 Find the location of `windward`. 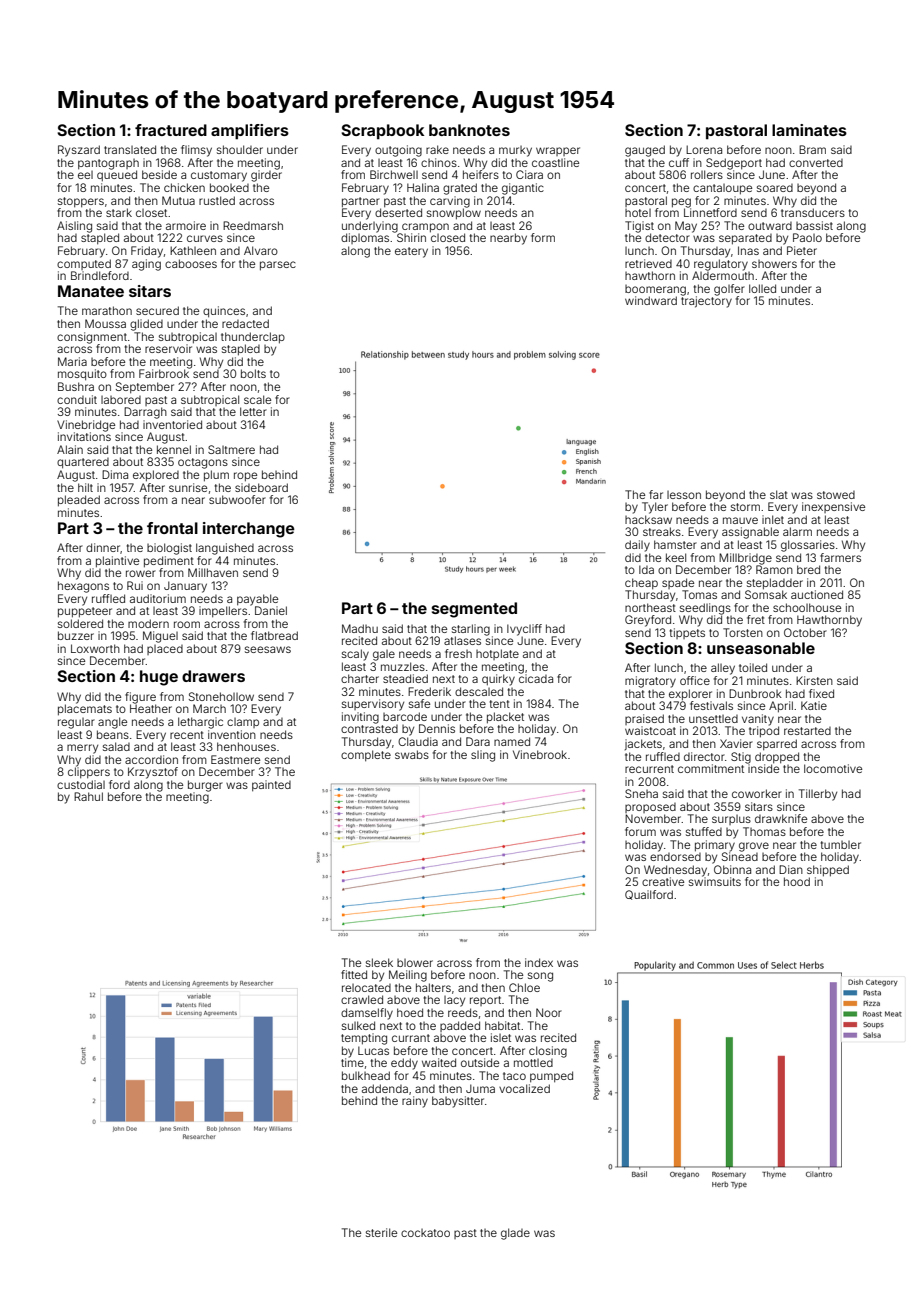

windward is located at coordinates (651, 300).
